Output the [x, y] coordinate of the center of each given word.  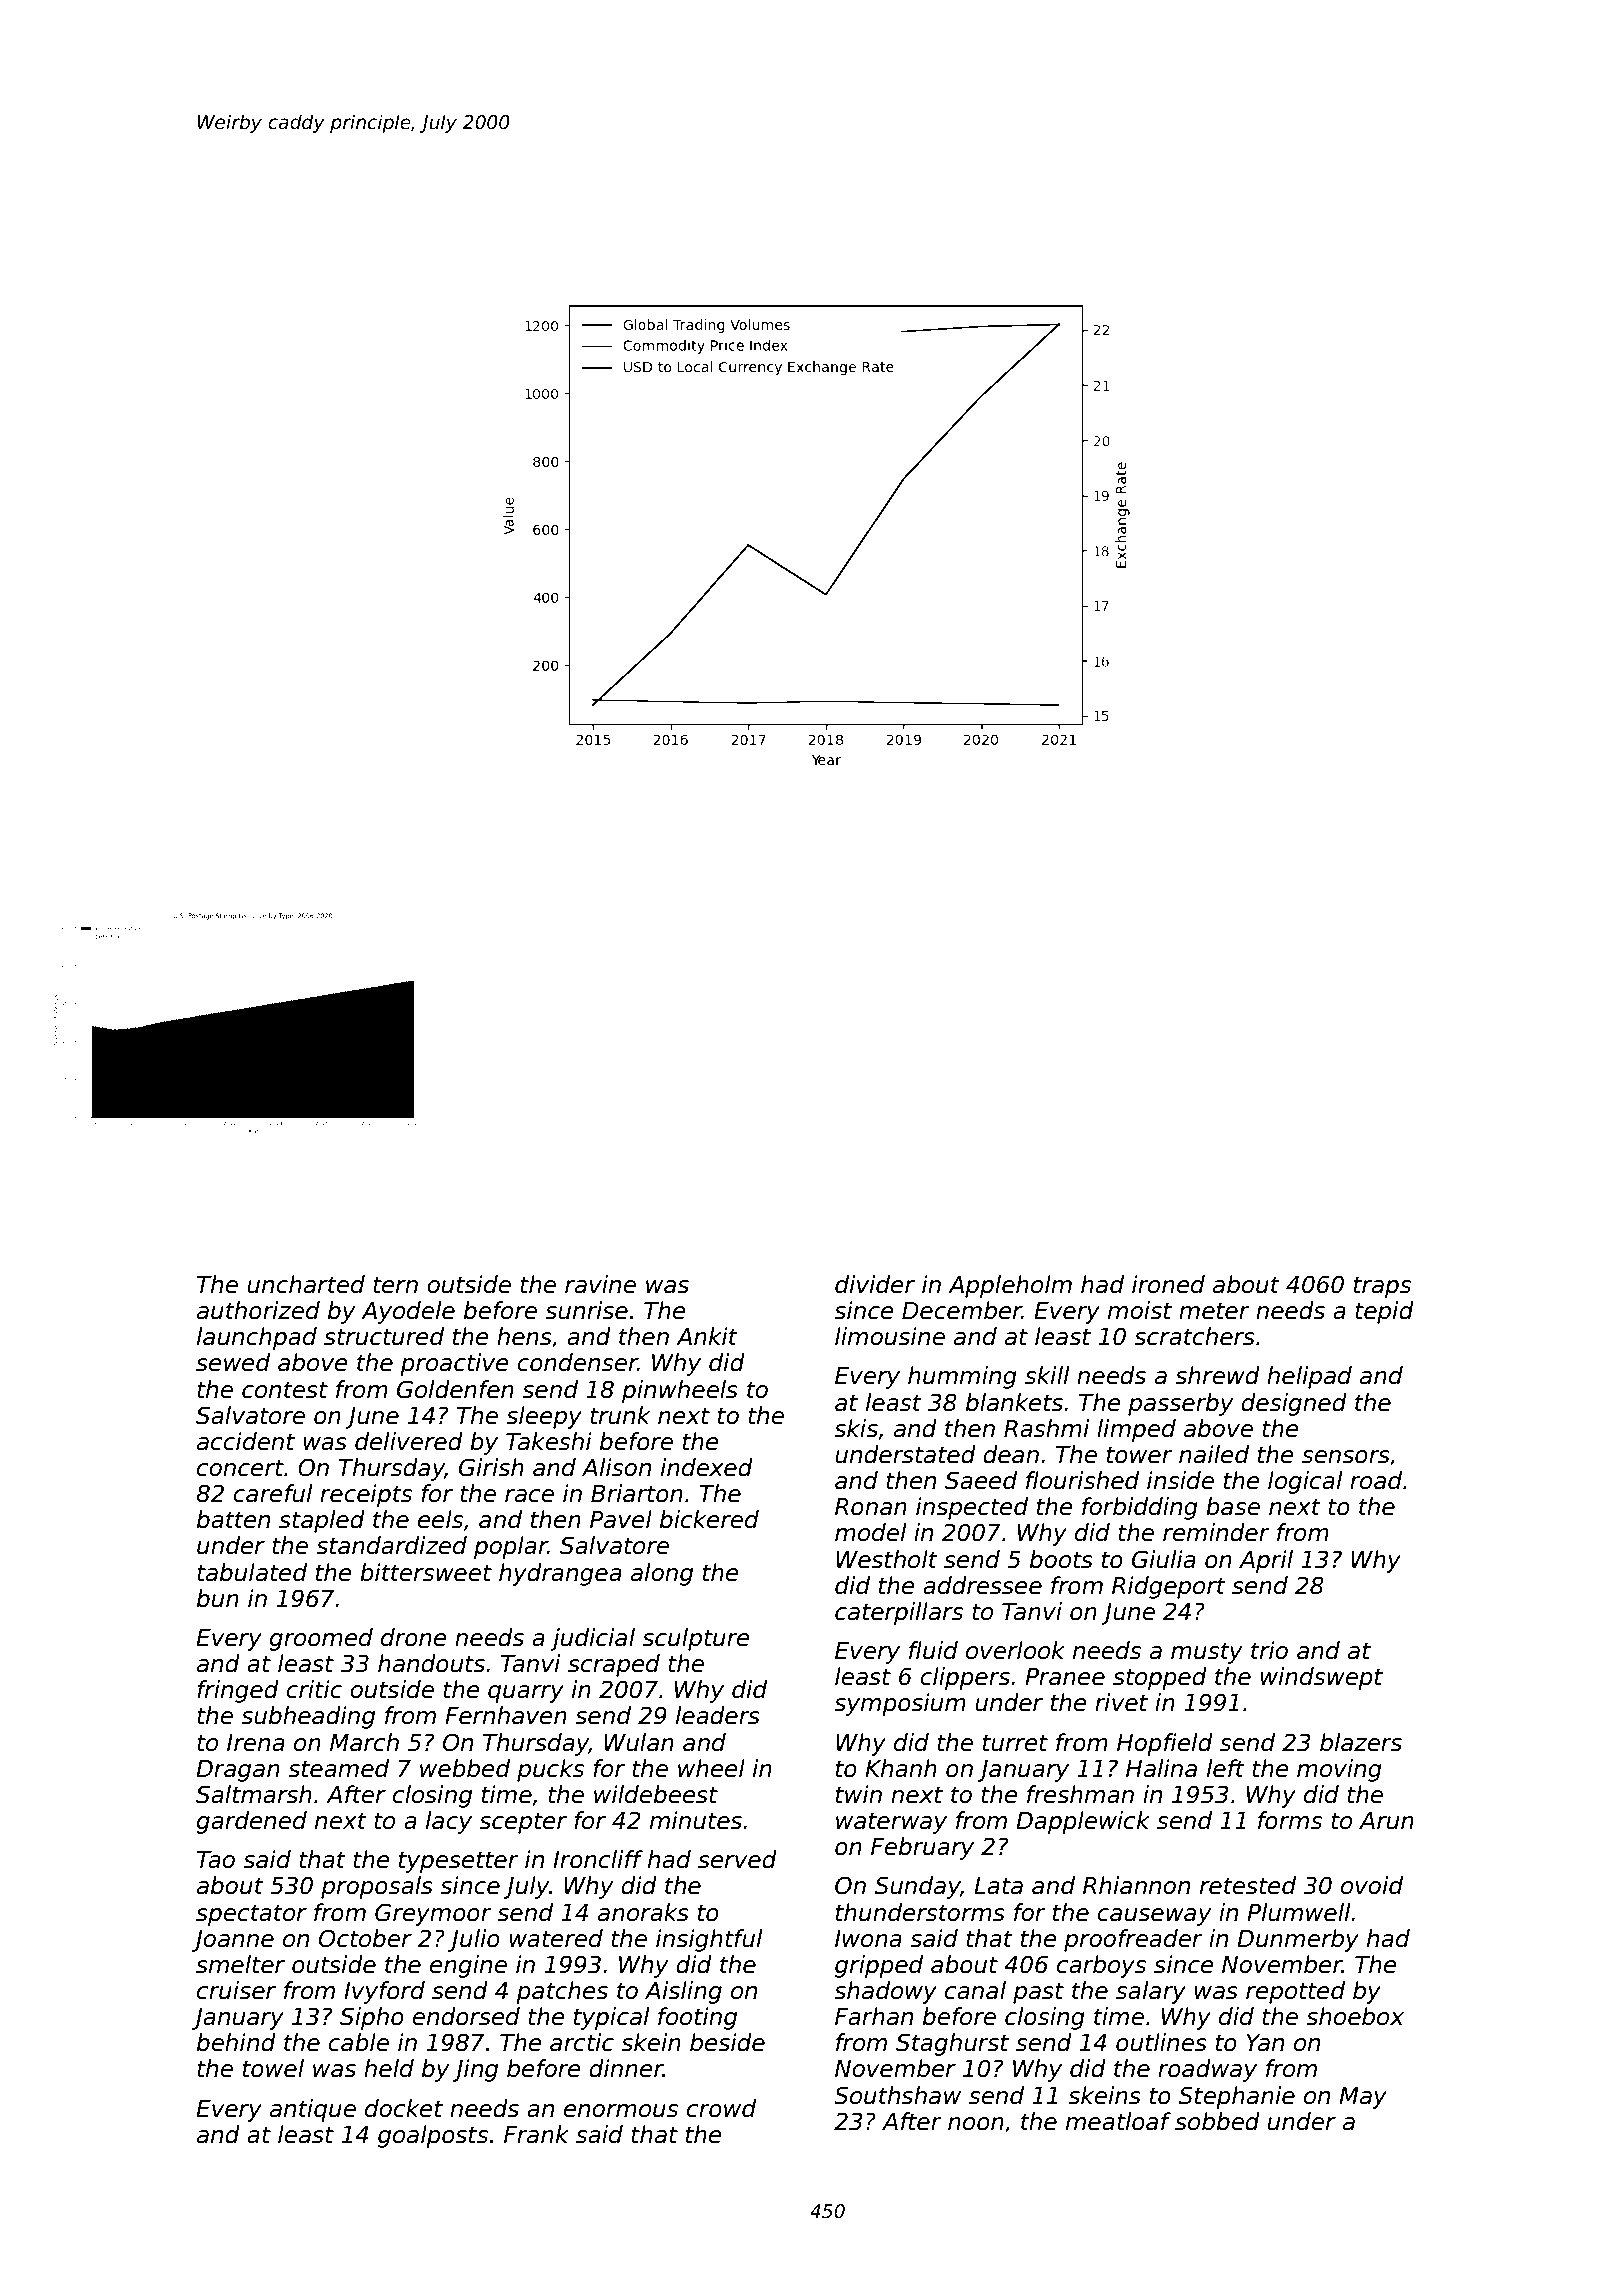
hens [524, 1336]
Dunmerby [1298, 1940]
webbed [465, 1768]
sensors [1346, 1457]
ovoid [1372, 1885]
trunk [620, 1415]
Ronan [871, 1507]
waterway [891, 1823]
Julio [474, 1940]
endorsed [466, 2016]
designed [1294, 1404]
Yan [1265, 2043]
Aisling [683, 1992]
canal [975, 1990]
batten [233, 1519]
